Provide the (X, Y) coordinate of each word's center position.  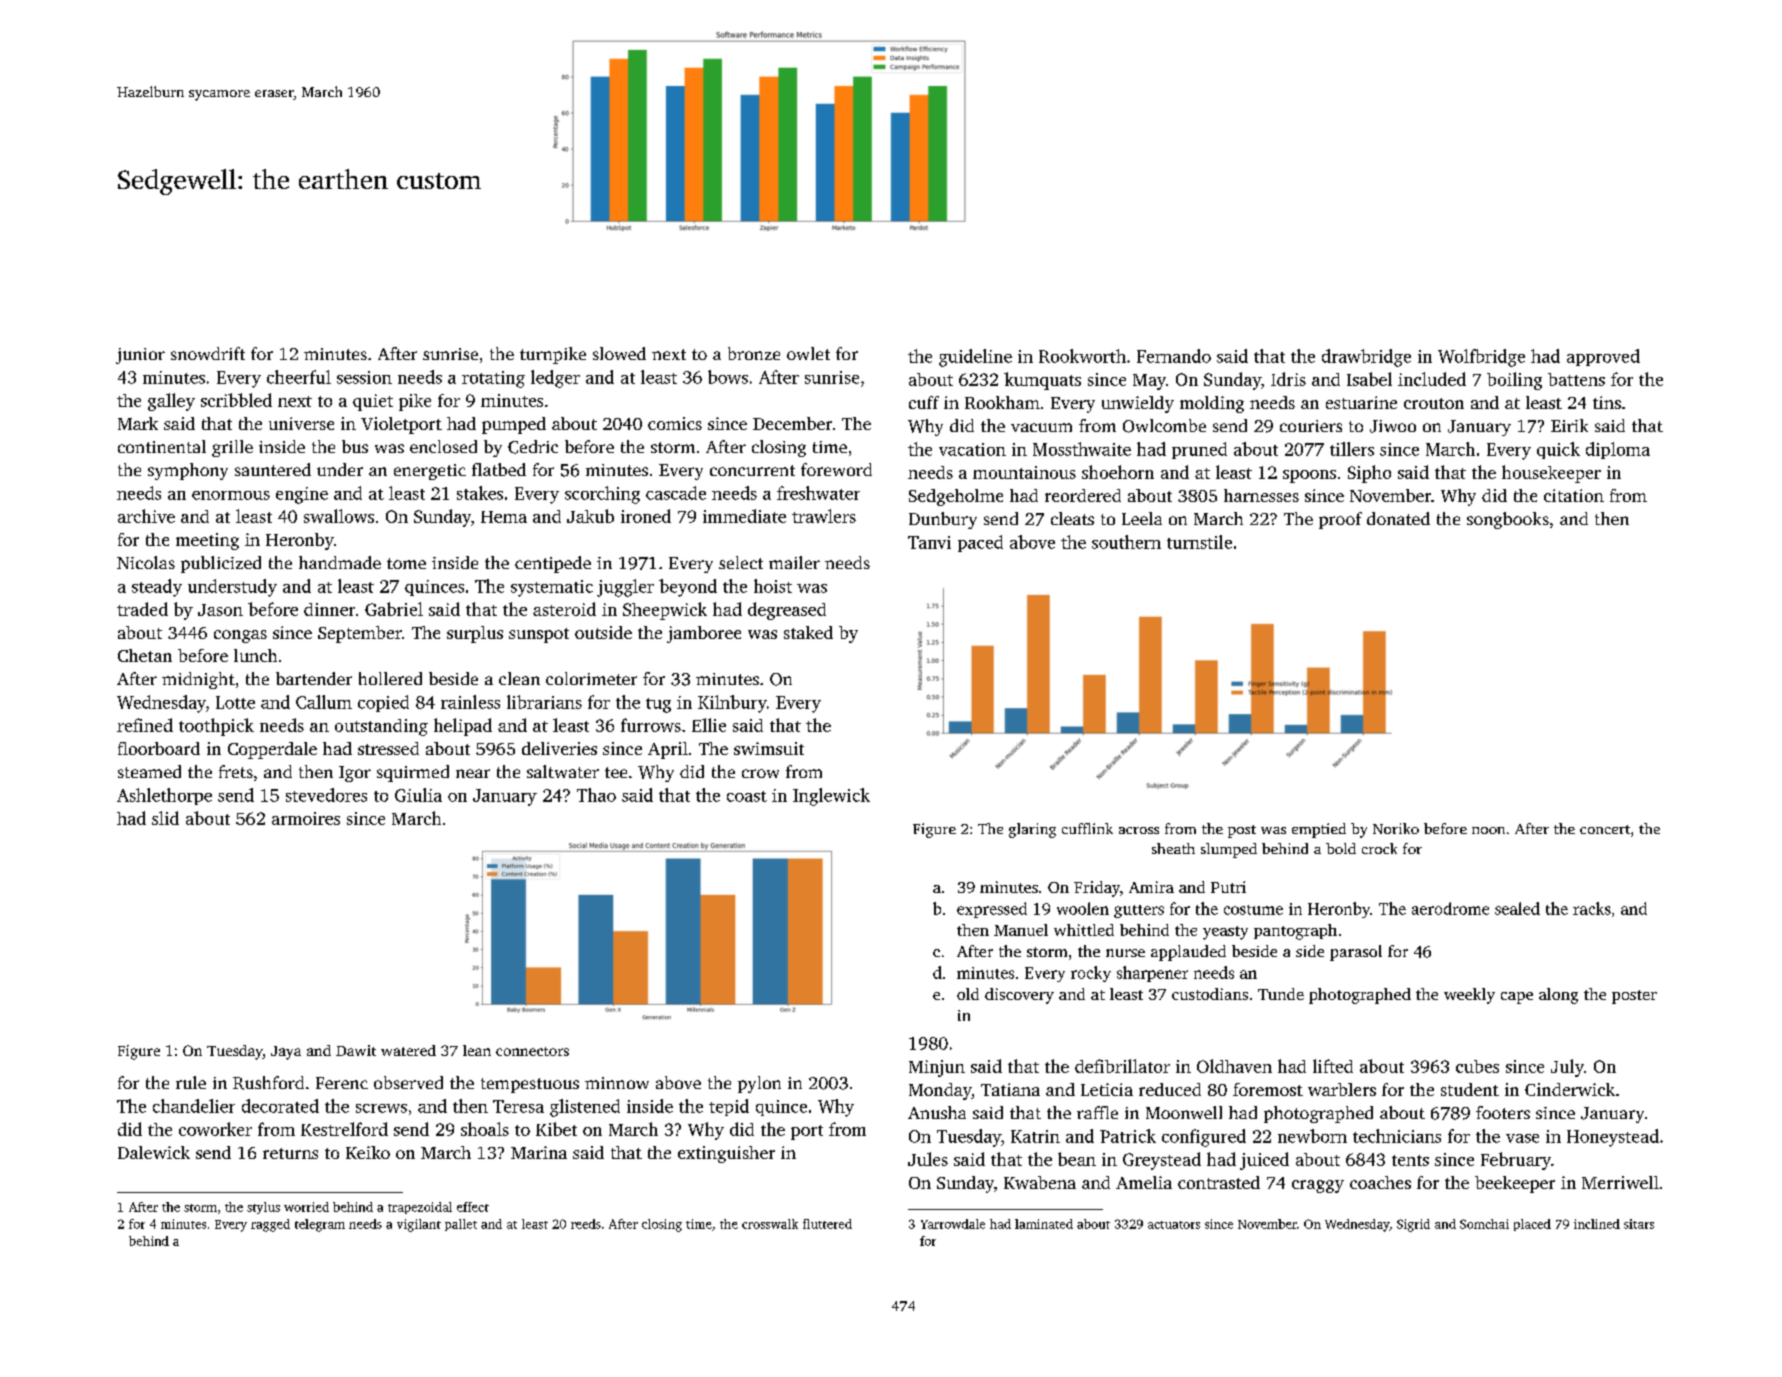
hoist (773, 586)
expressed (992, 910)
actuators (1174, 1225)
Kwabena (1040, 1182)
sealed (1517, 908)
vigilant (419, 1225)
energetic (430, 472)
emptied (1319, 830)
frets (236, 771)
